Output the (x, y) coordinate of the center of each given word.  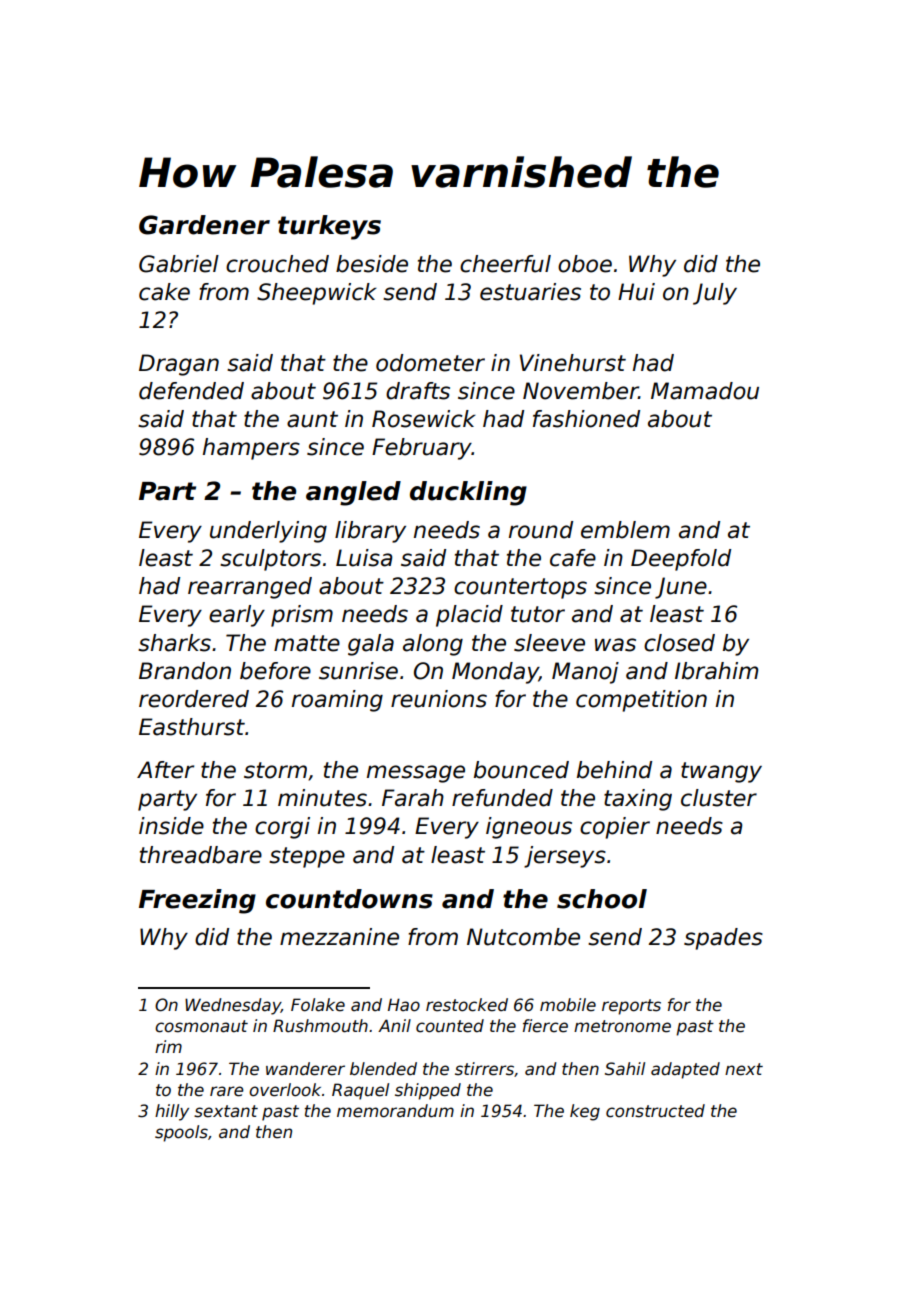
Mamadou (705, 391)
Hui (636, 292)
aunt (312, 419)
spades (723, 939)
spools (181, 1133)
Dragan (179, 365)
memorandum (395, 1111)
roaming (337, 701)
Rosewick (424, 419)
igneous (529, 828)
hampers (251, 449)
